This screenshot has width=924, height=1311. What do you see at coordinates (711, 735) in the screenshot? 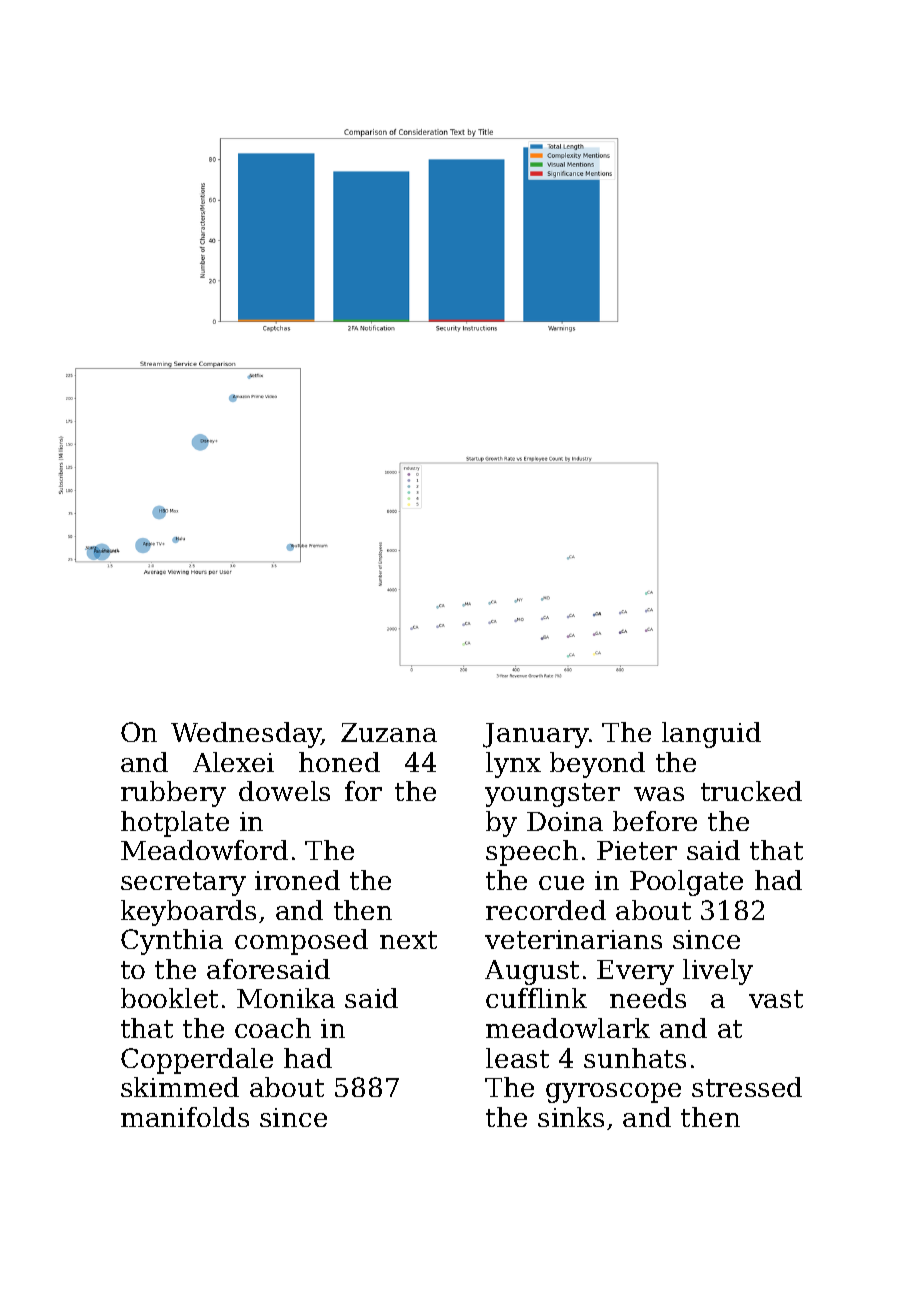
I see `languid` at bounding box center [711, 735].
